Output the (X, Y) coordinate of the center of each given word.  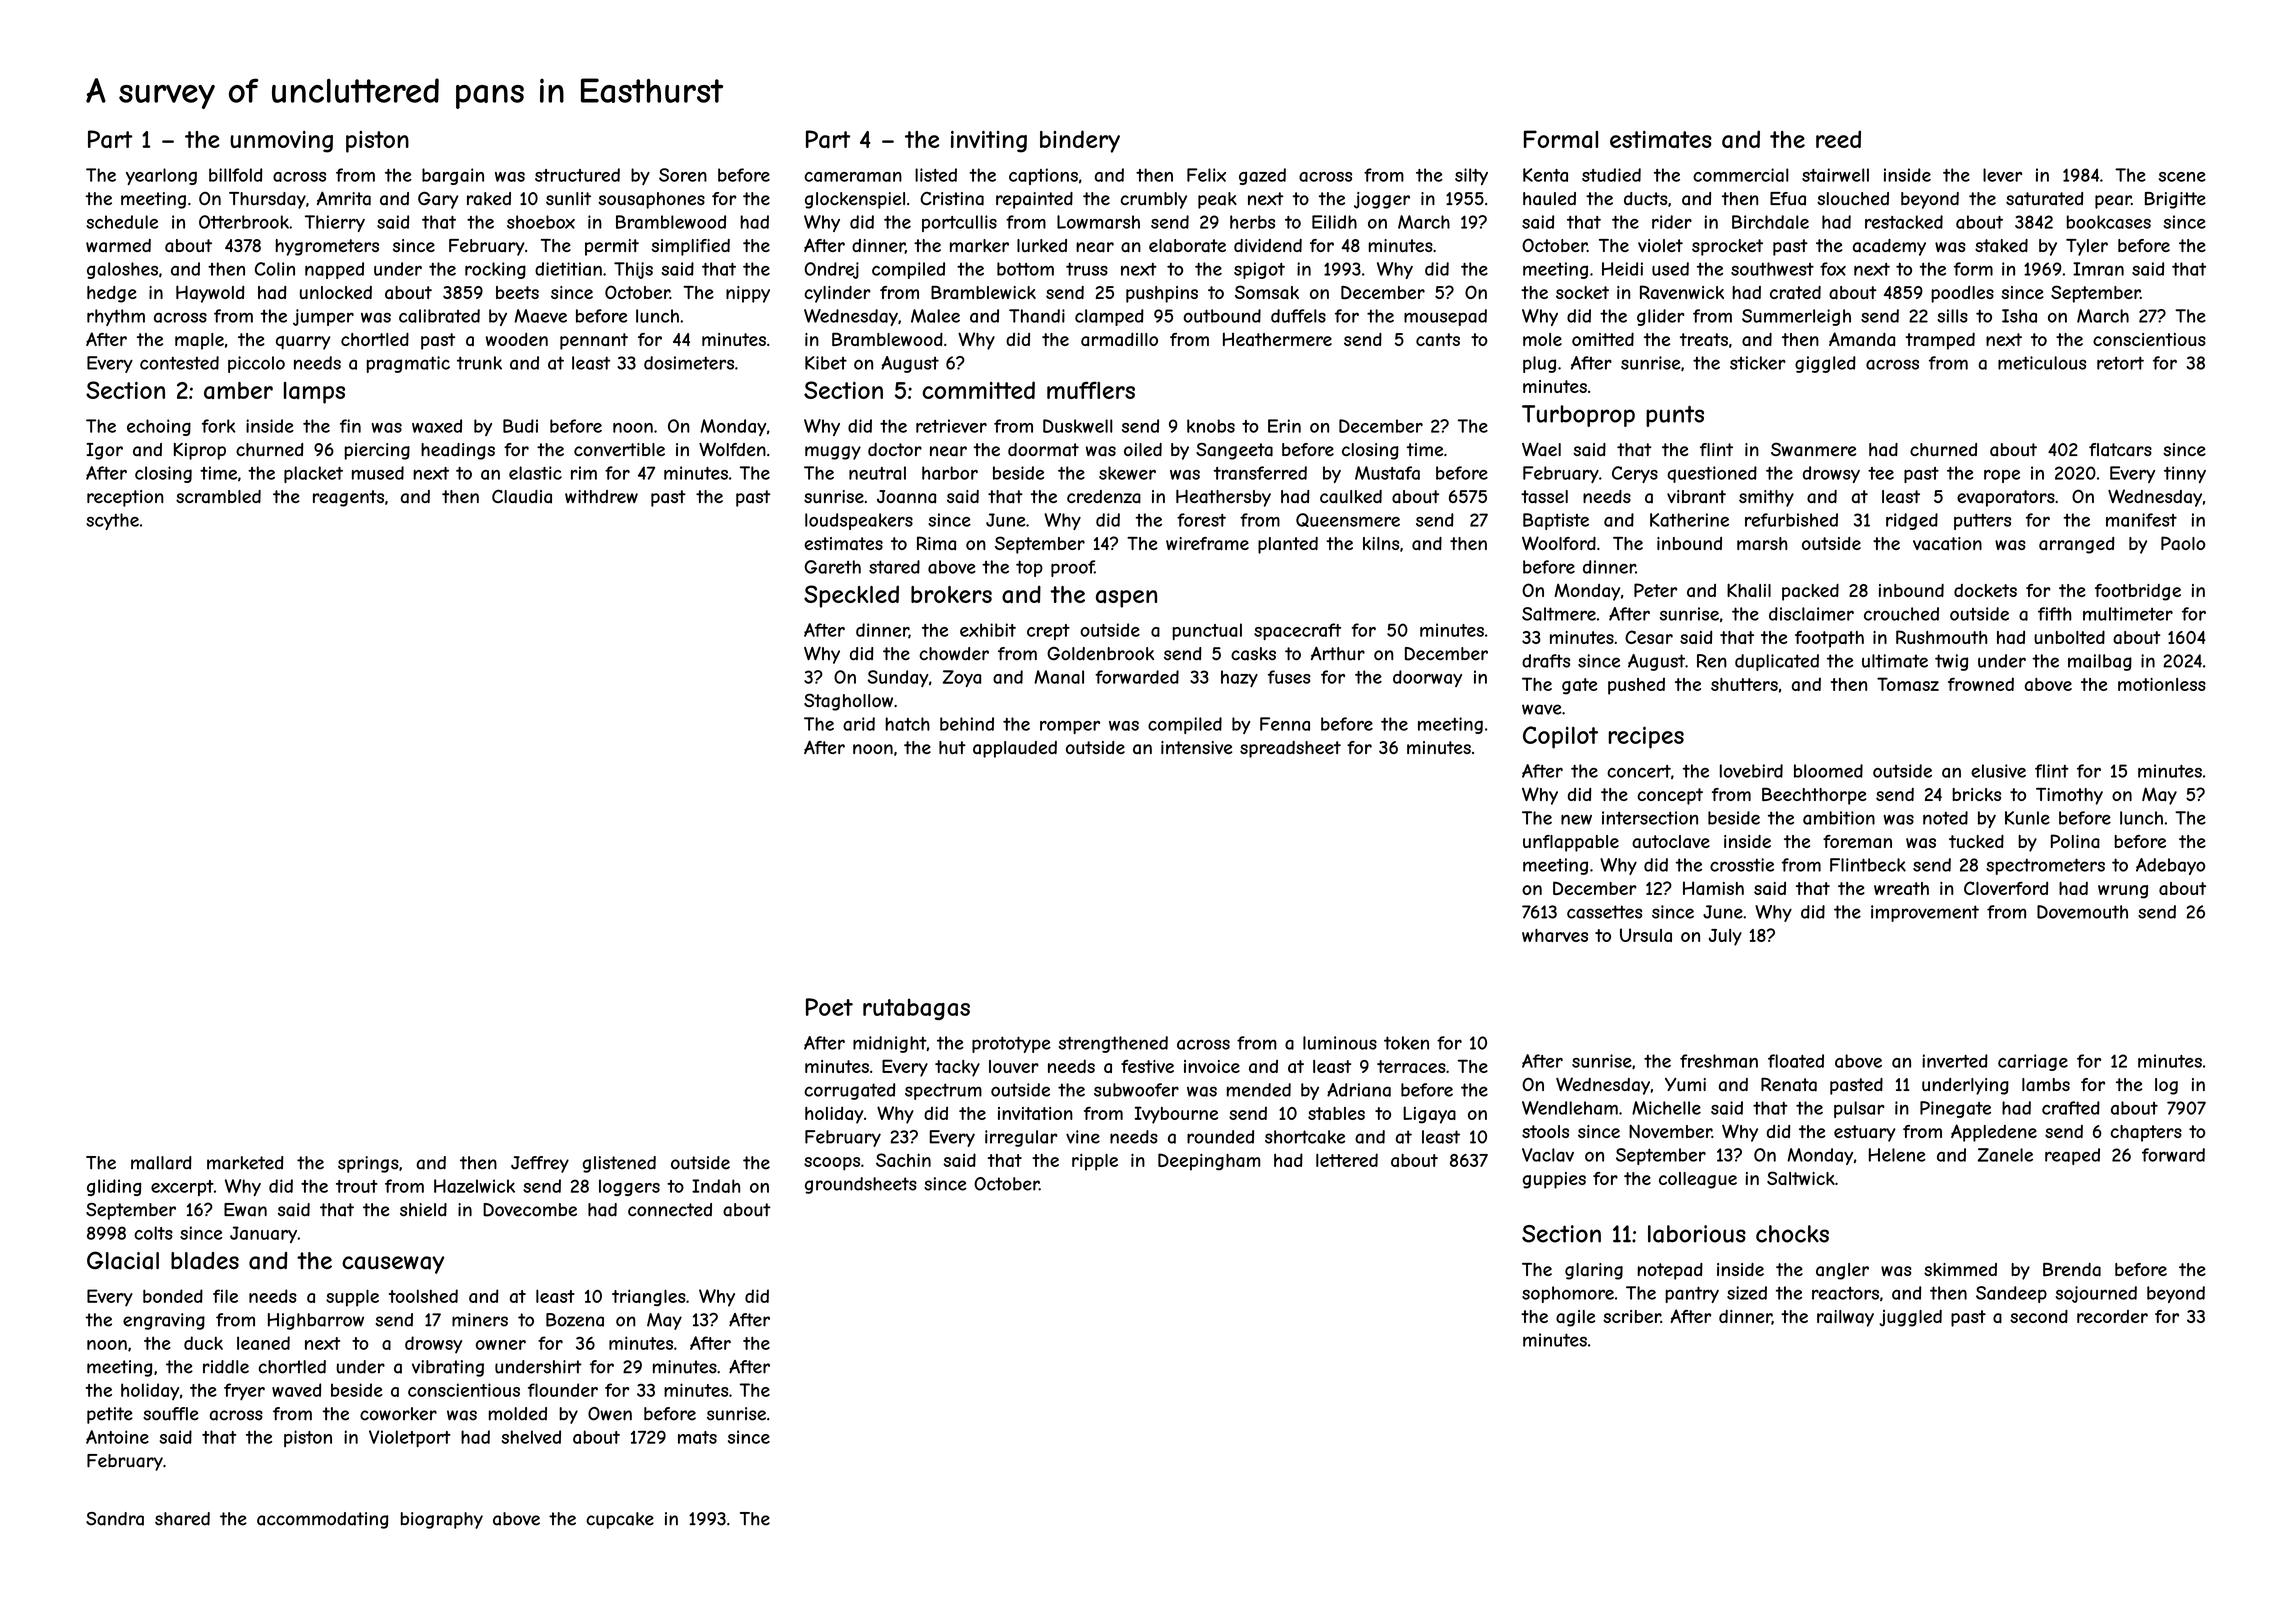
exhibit (988, 630)
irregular (1021, 1138)
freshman (1719, 1061)
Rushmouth (1941, 637)
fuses (1289, 677)
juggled (1910, 1318)
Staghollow (848, 702)
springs (368, 1164)
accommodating (322, 1520)
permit (612, 247)
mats (697, 1437)
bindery (1080, 141)
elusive (1998, 771)
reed (1838, 139)
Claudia (522, 496)
